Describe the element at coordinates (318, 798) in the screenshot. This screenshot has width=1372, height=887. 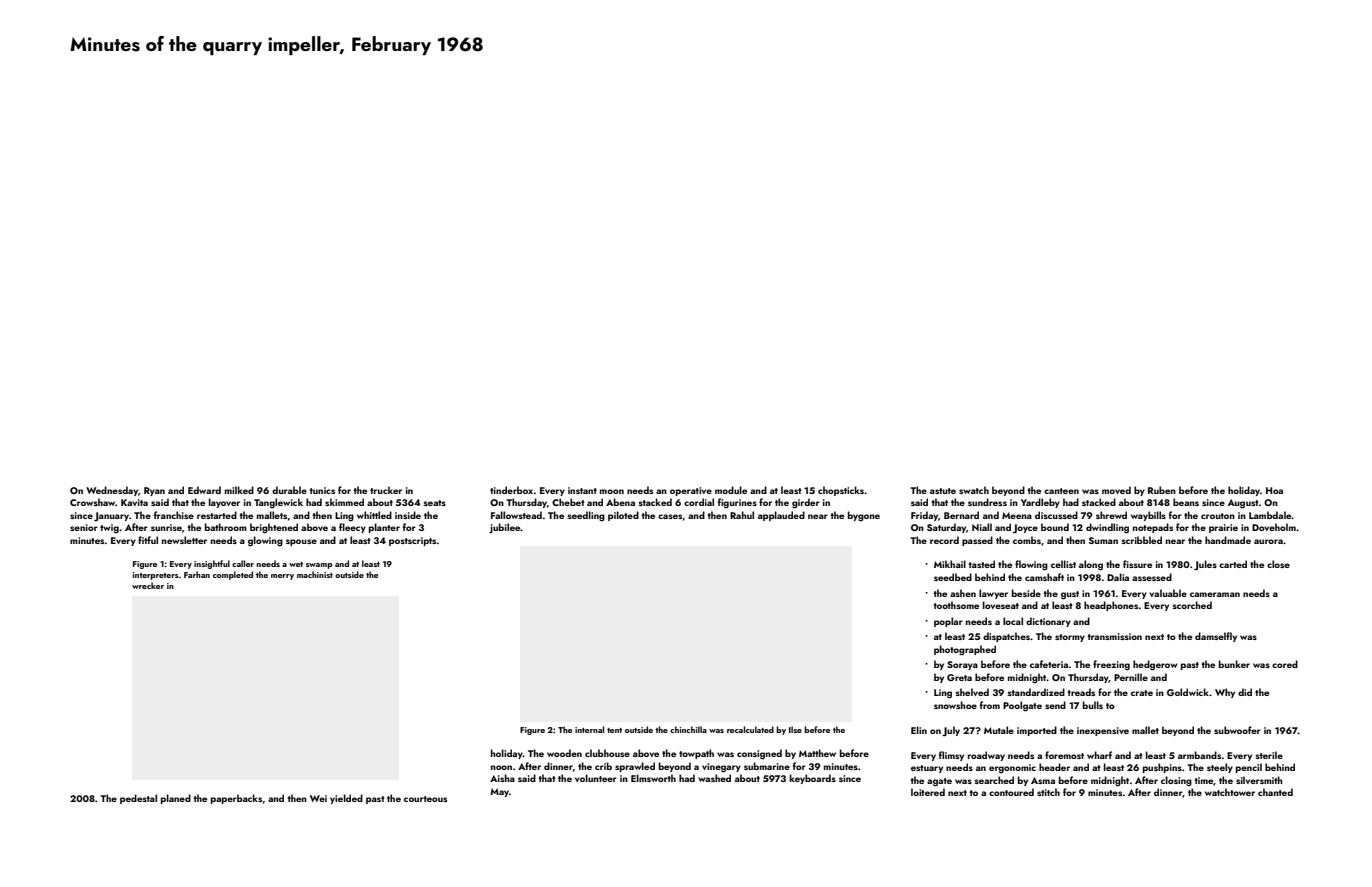
I see `Wei` at that location.
